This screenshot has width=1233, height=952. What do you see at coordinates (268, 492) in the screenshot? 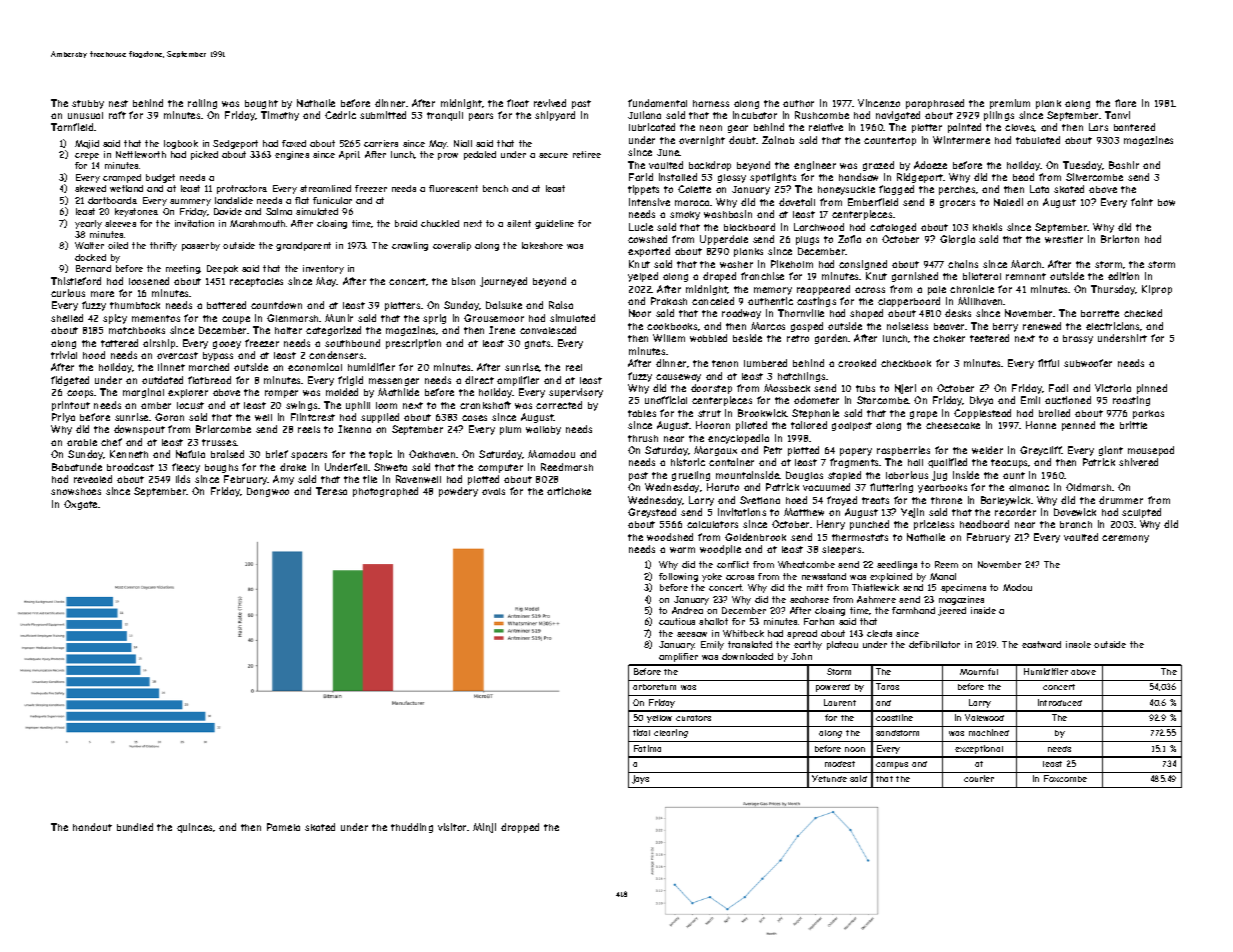
I see `Dongwoo` at bounding box center [268, 492].
